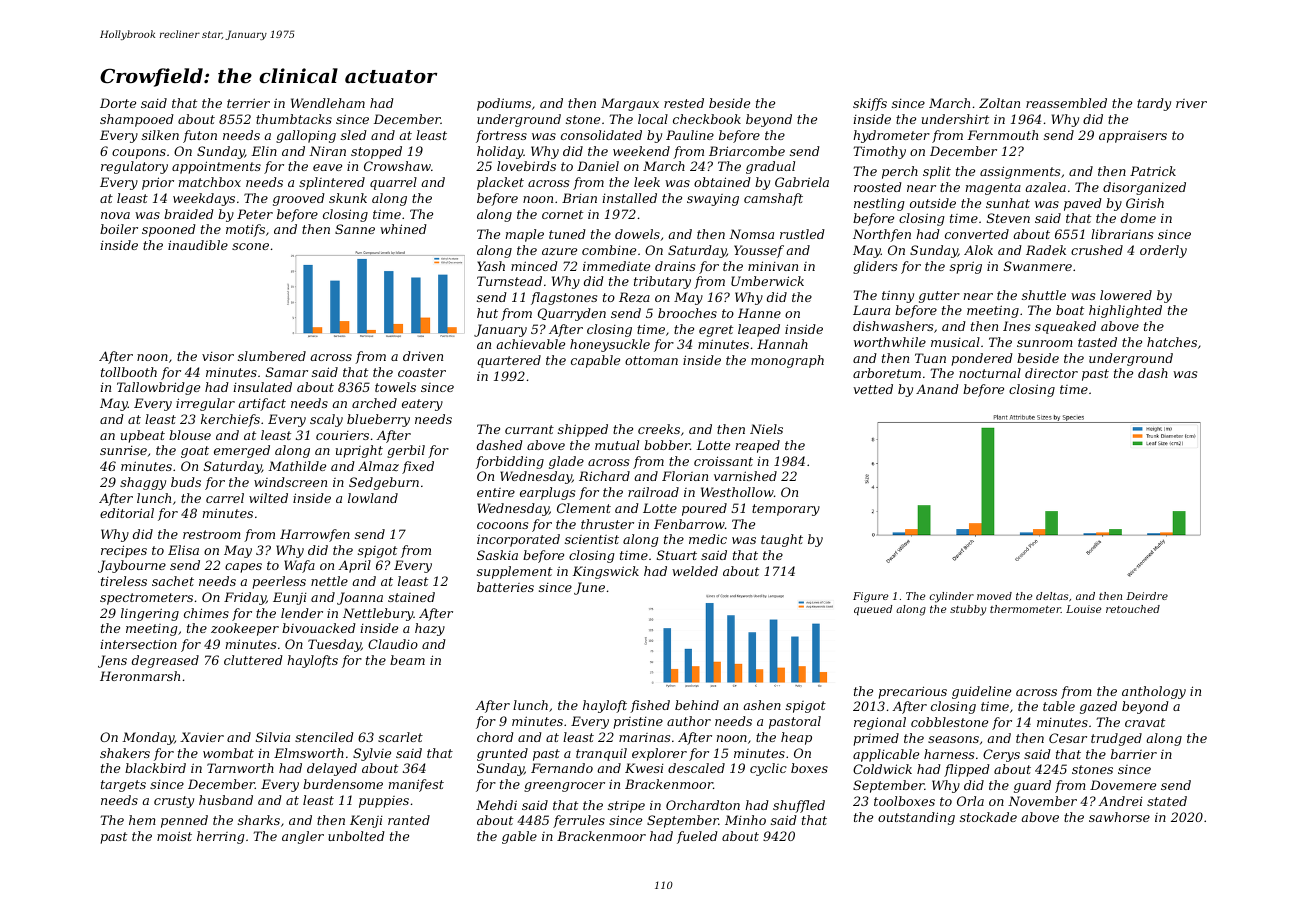 This screenshot has height=924, width=1308. Describe the element at coordinates (118, 103) in the screenshot. I see `Dorte` at that location.
